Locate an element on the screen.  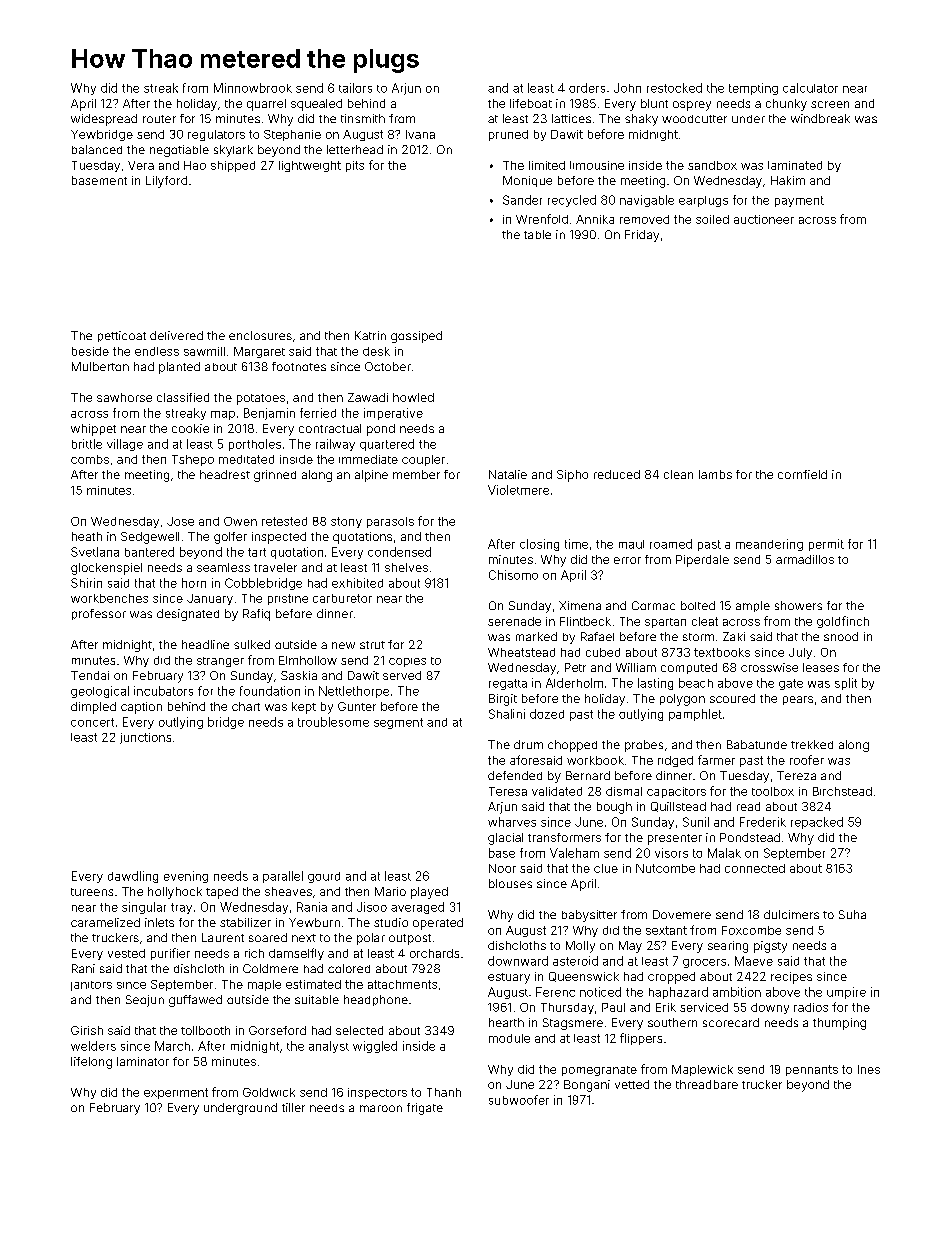
dawdling is located at coordinates (133, 877).
